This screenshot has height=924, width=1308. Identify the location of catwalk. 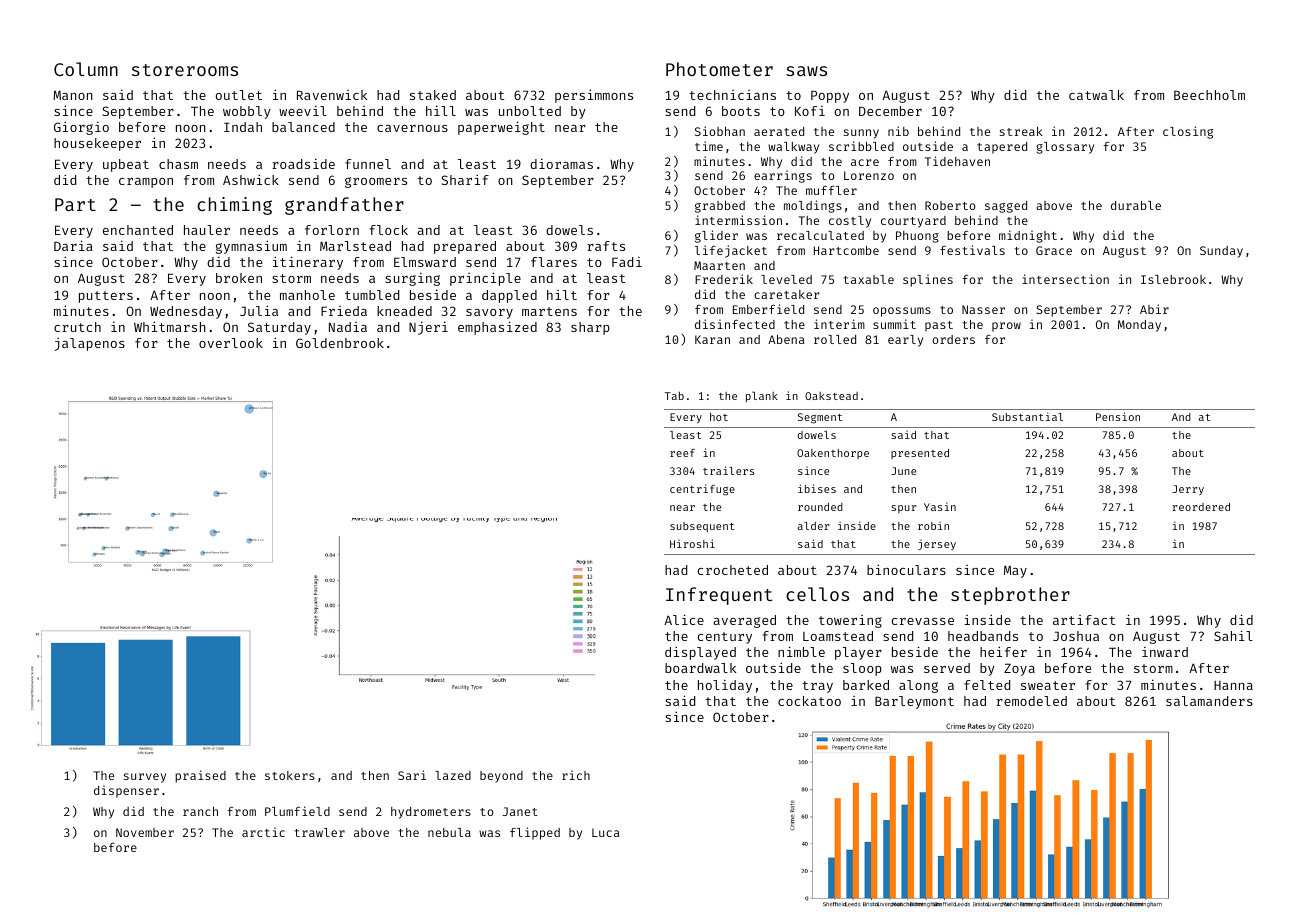
(1096, 95).
